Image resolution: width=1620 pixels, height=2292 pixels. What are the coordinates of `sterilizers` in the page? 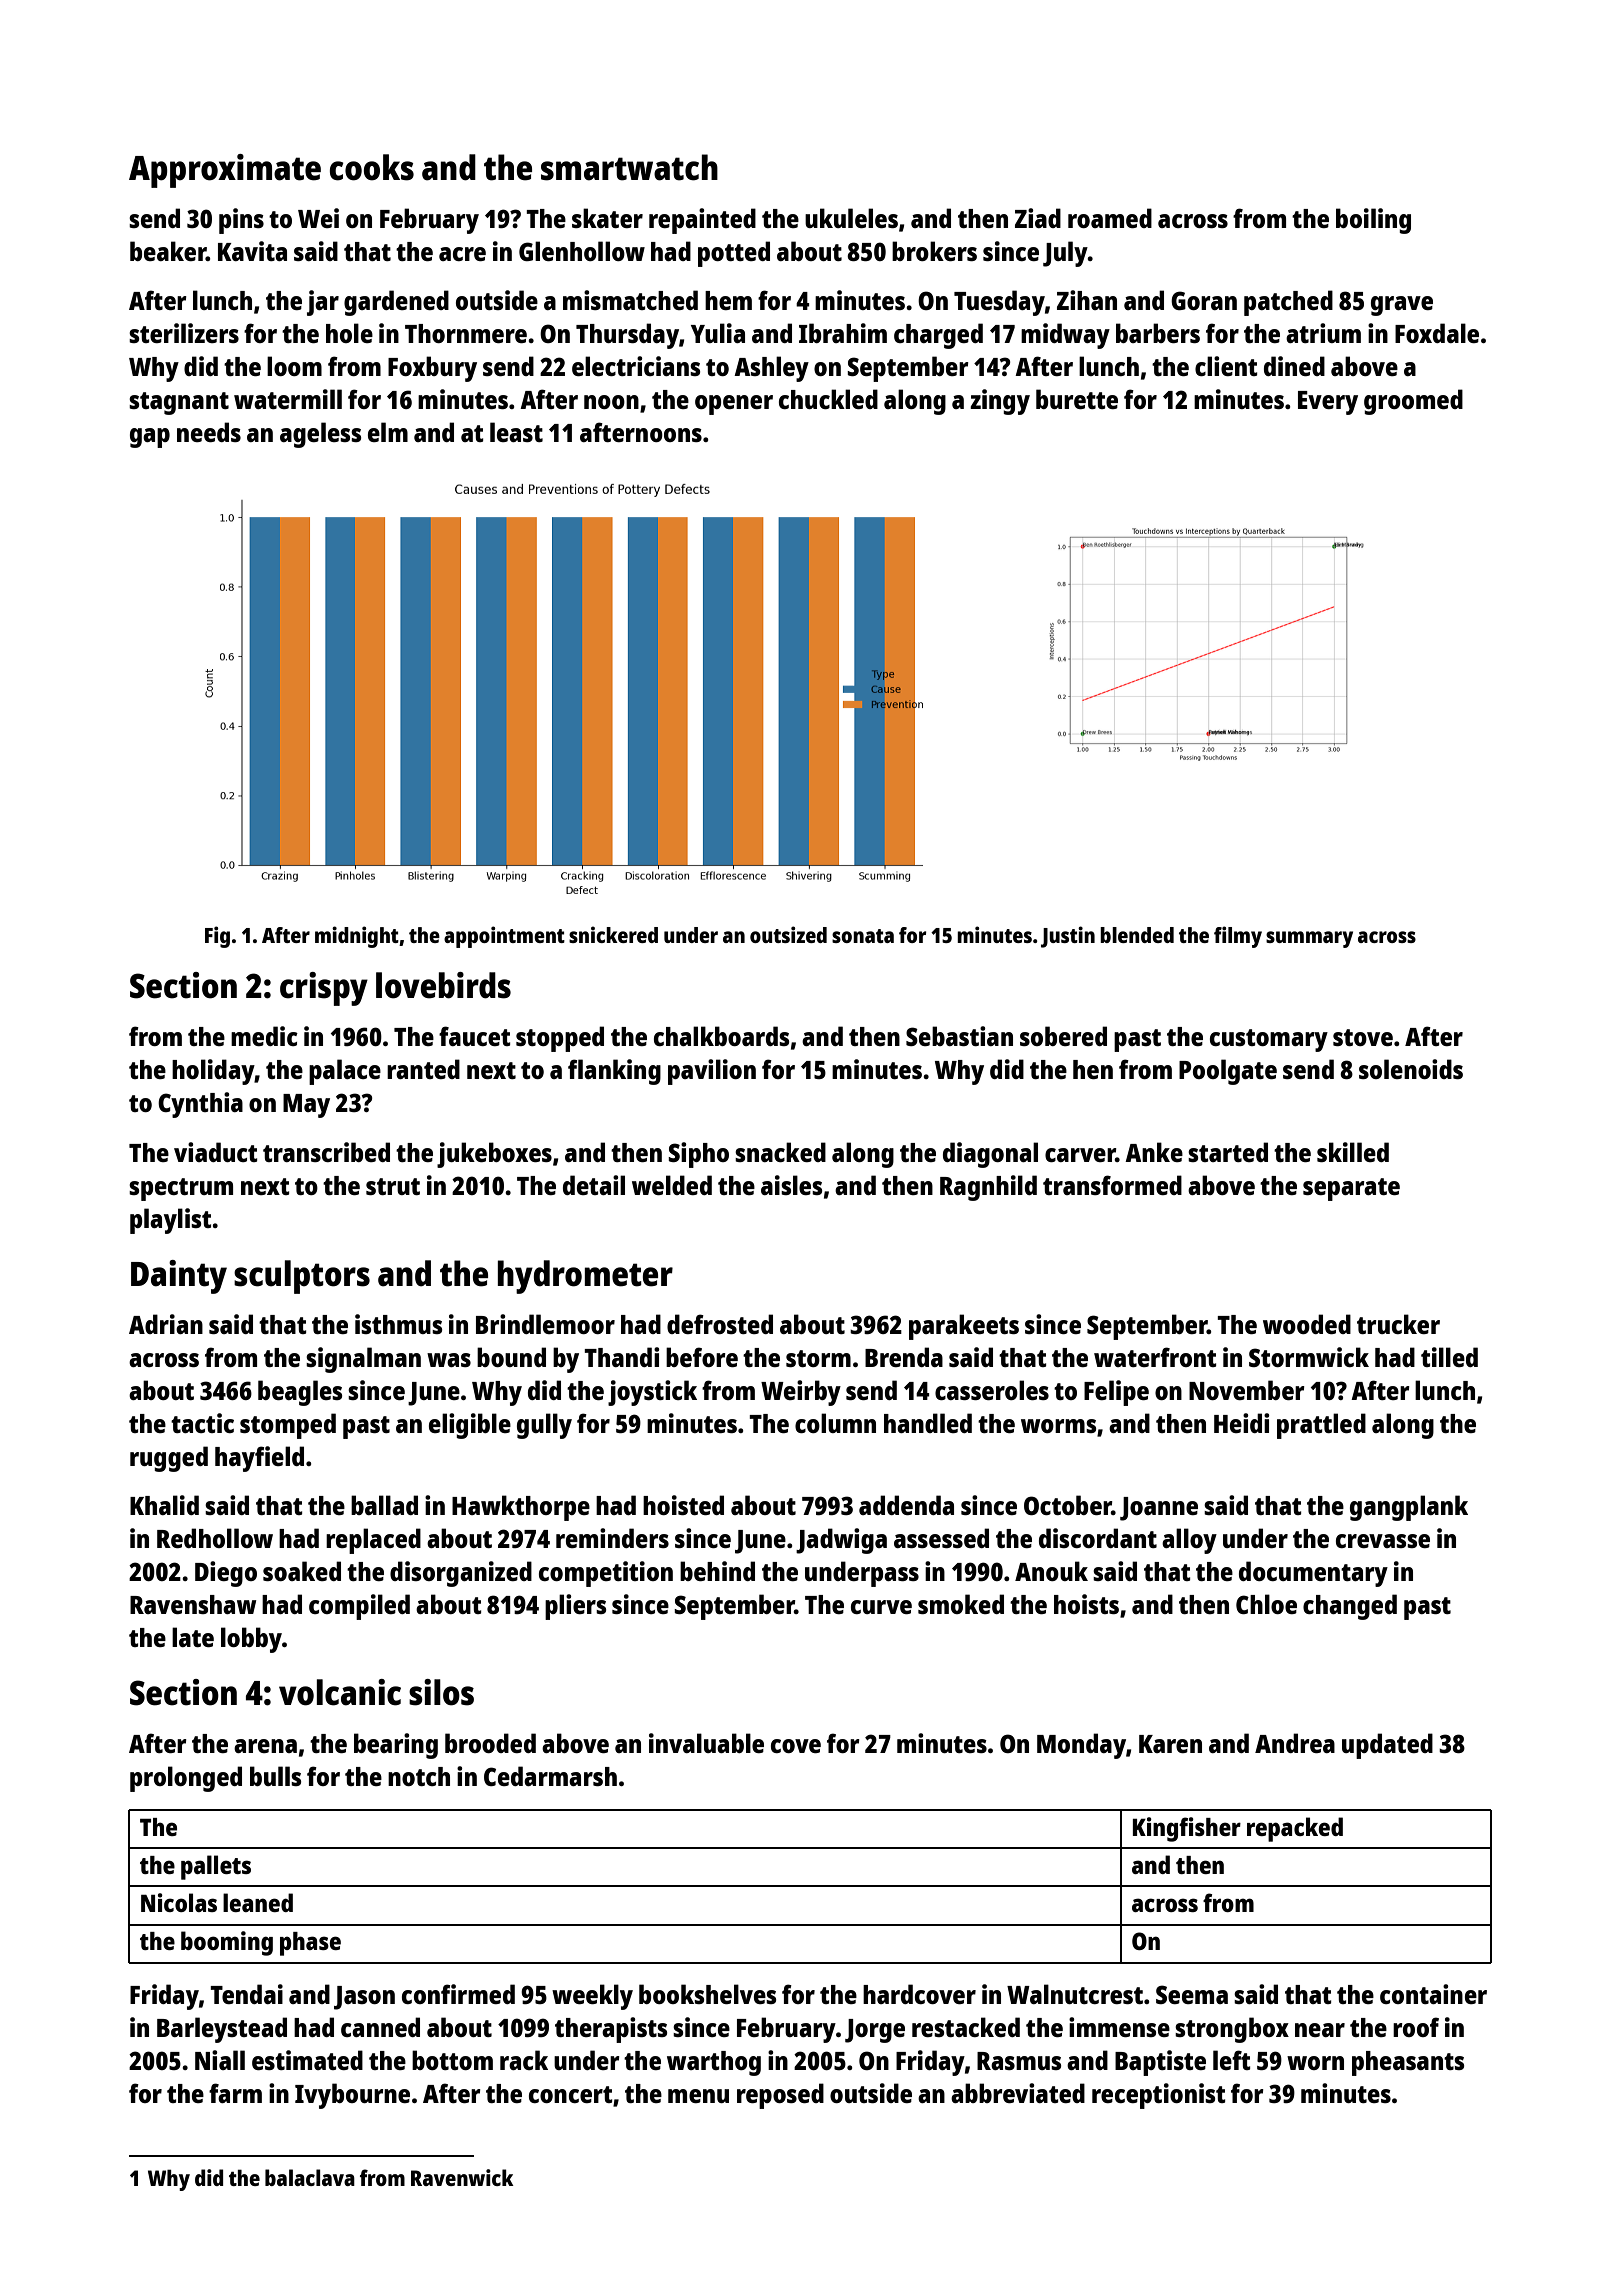 It's located at (184, 333).
